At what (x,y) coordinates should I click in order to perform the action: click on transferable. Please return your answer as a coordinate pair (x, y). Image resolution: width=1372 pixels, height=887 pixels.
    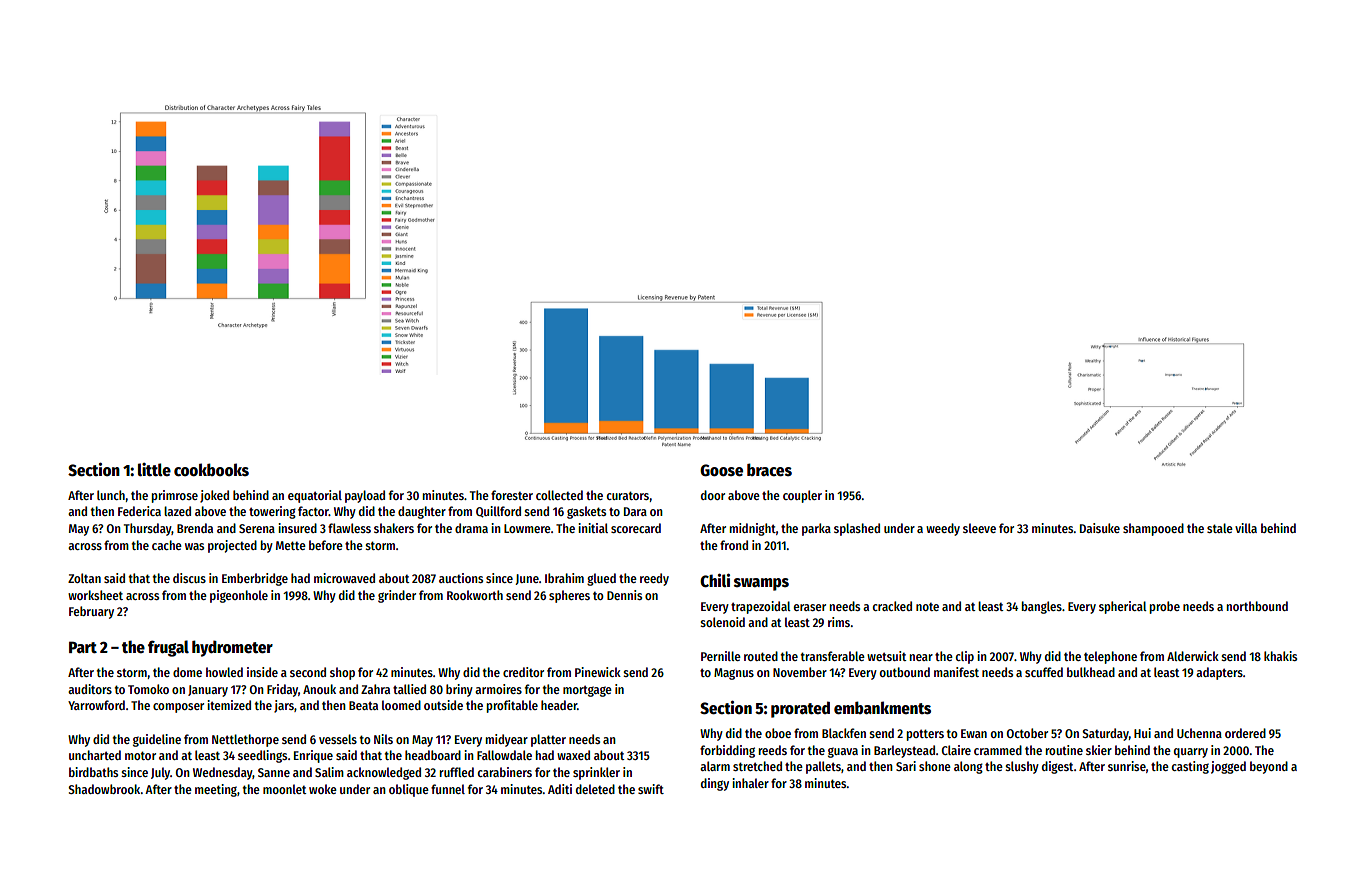
    Looking at the image, I should click on (833, 656).
